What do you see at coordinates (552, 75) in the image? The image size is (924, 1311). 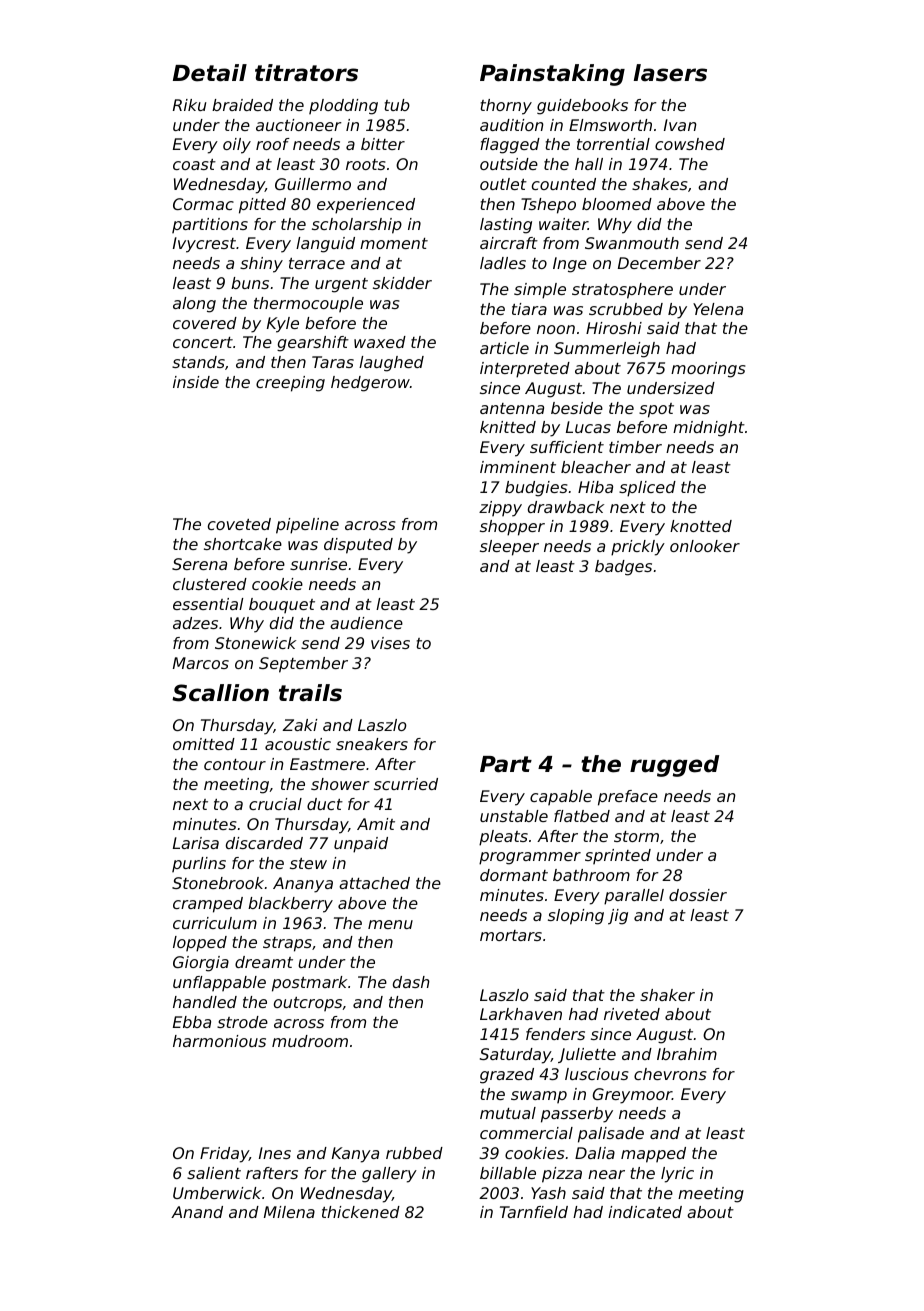 I see `Painstaking` at bounding box center [552, 75].
